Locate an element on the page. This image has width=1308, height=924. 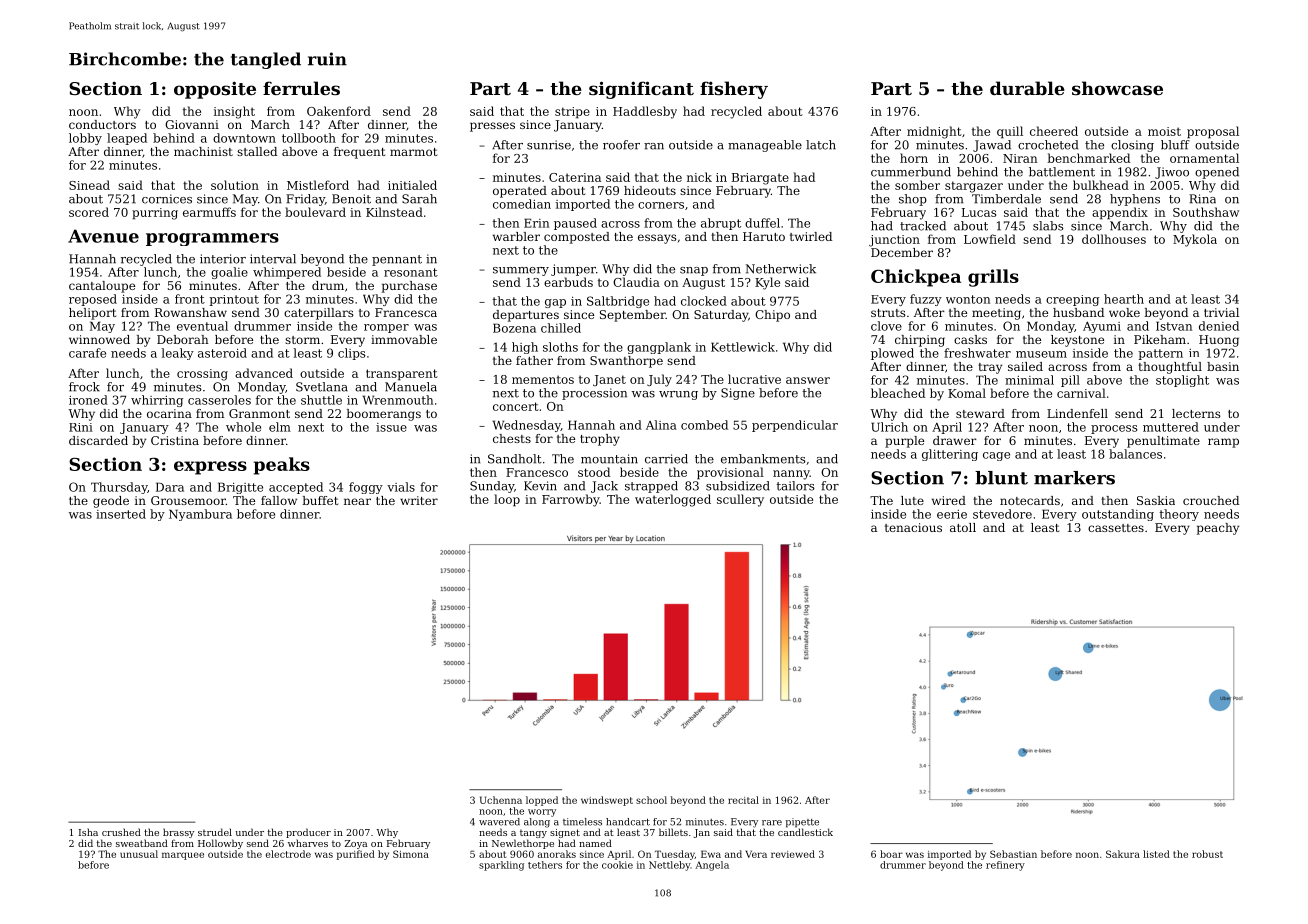
Oakenford is located at coordinates (339, 111).
